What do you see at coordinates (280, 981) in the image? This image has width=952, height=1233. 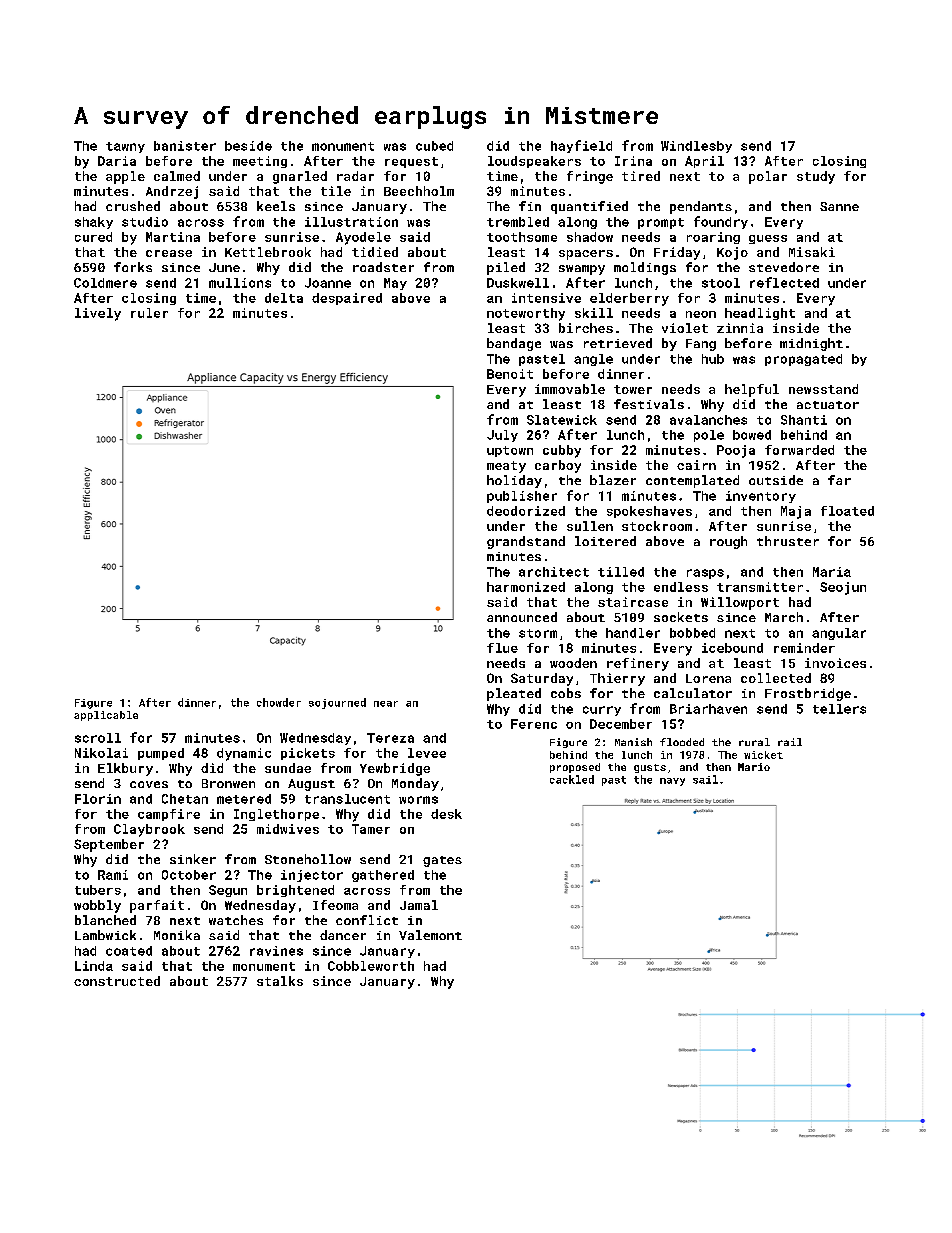 I see `stalks` at bounding box center [280, 981].
